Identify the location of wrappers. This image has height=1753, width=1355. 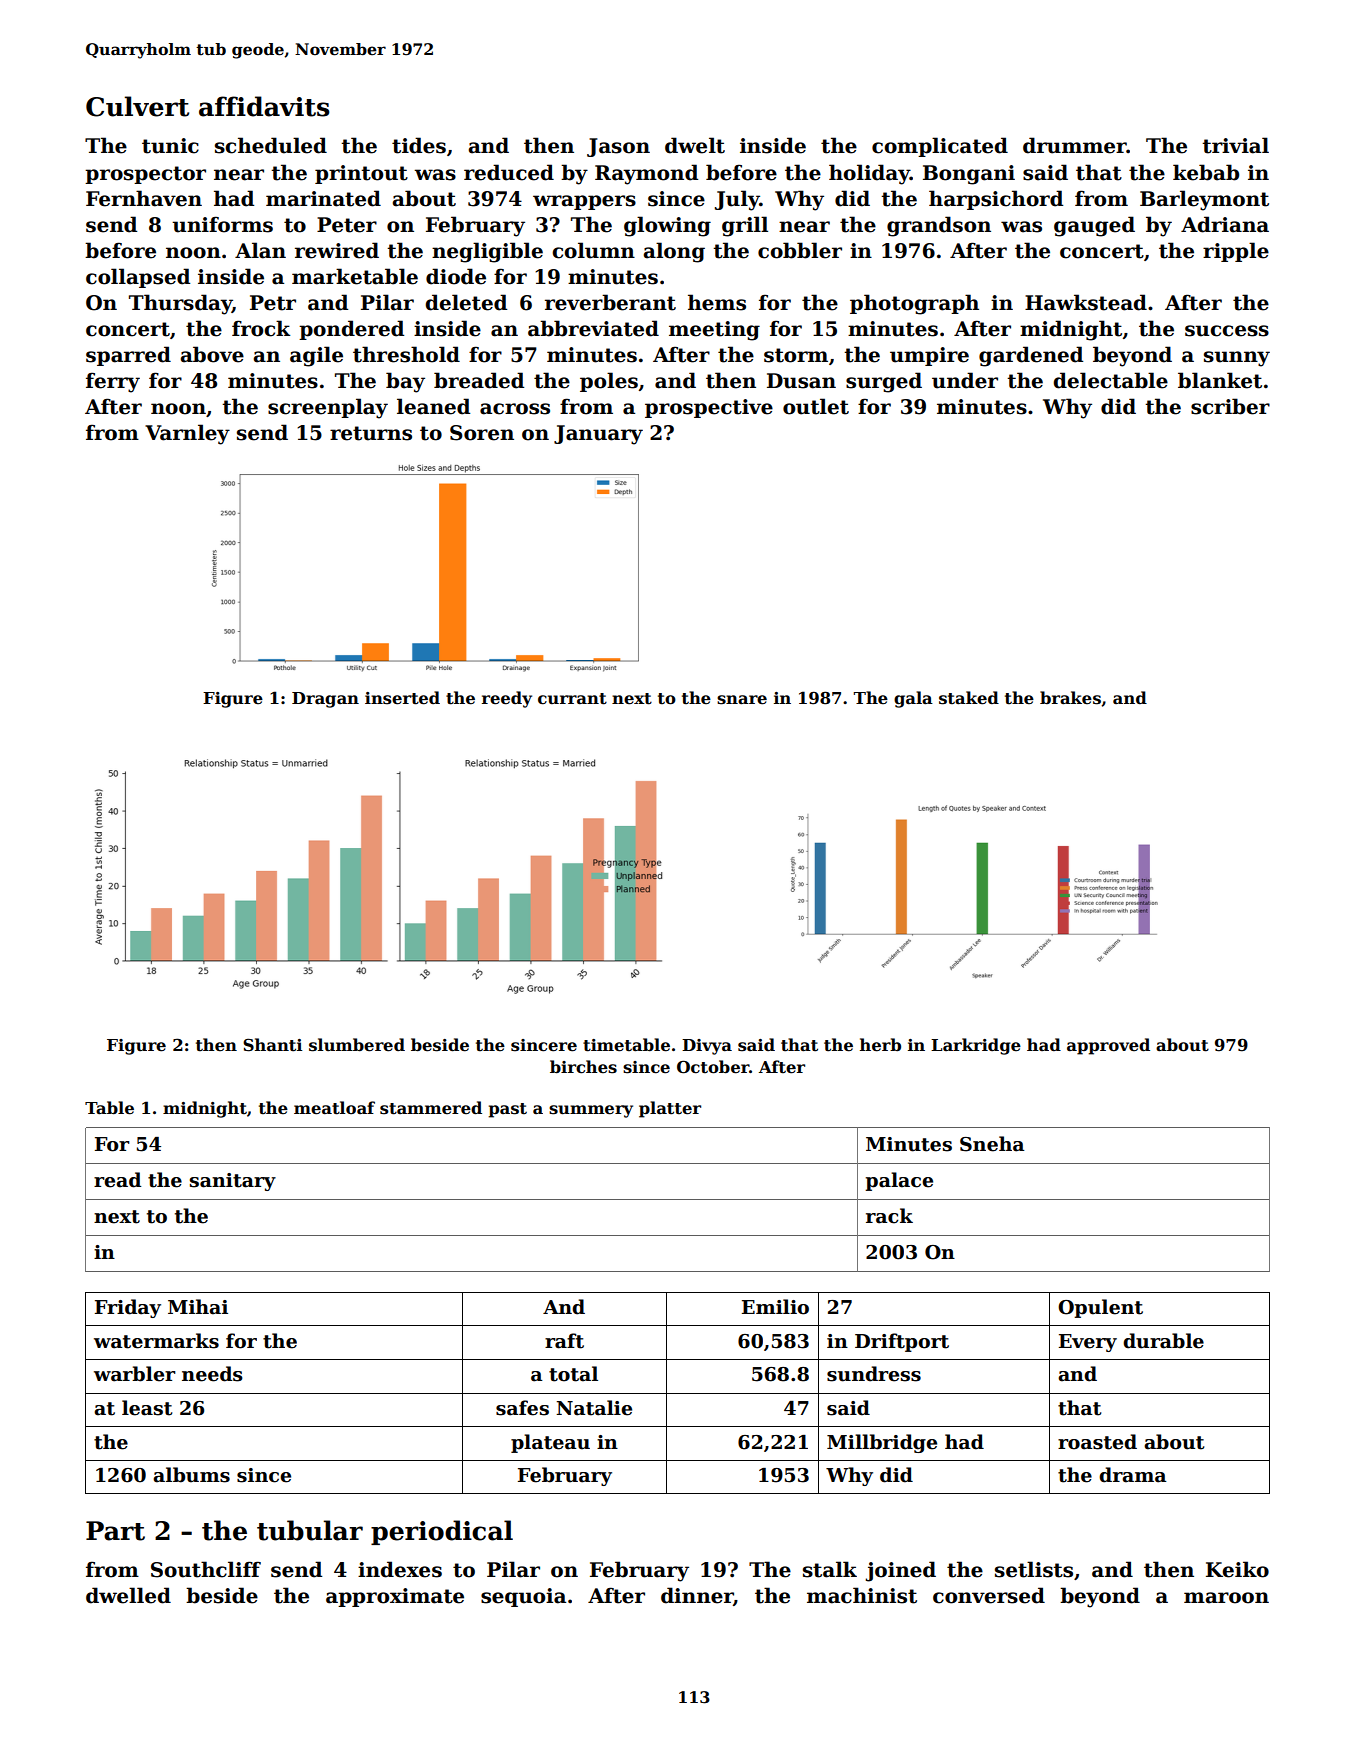
(584, 202).
